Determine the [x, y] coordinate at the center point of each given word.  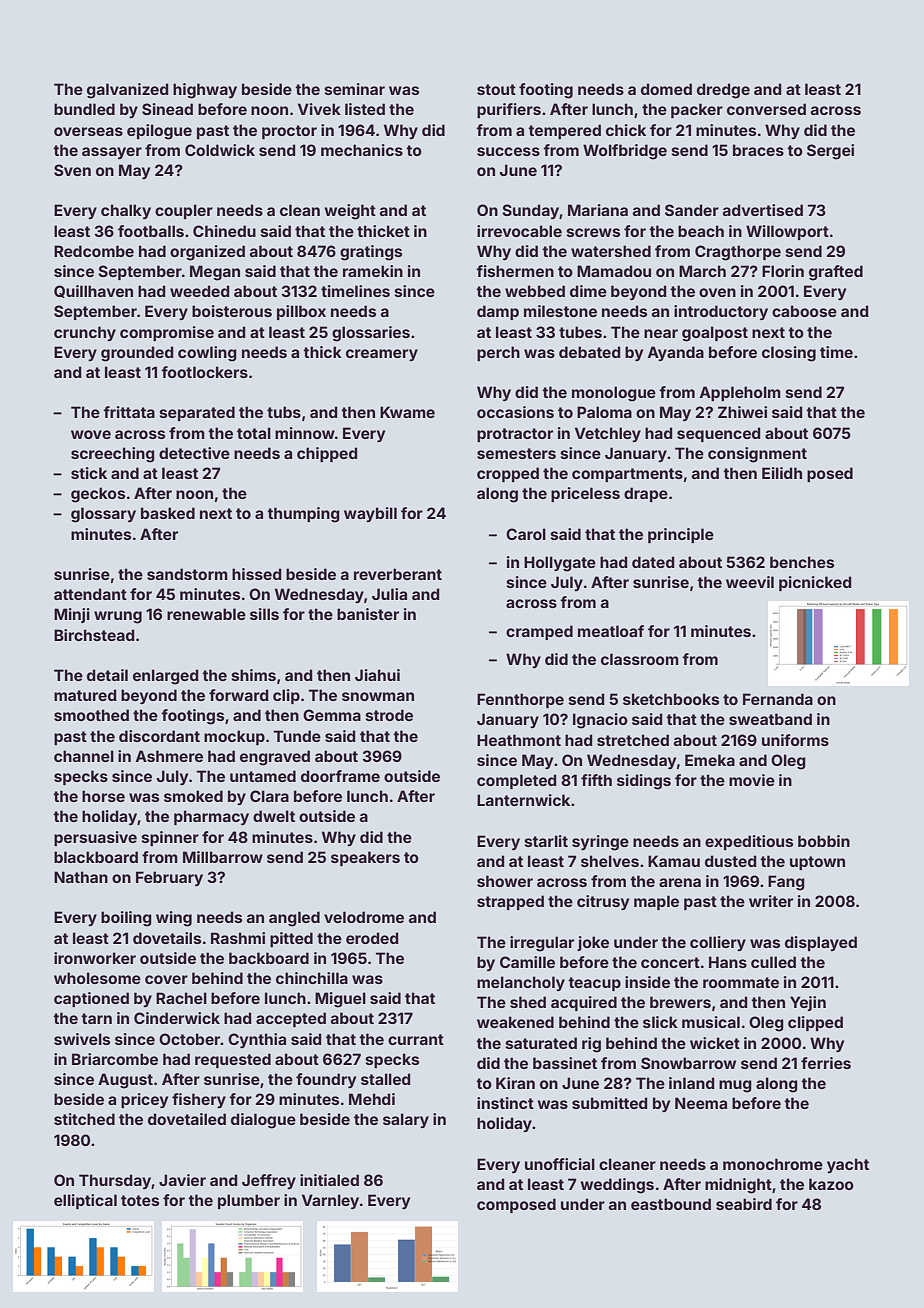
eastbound [671, 1204]
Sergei [830, 152]
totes [140, 1200]
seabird [744, 1204]
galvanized [127, 91]
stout [496, 89]
